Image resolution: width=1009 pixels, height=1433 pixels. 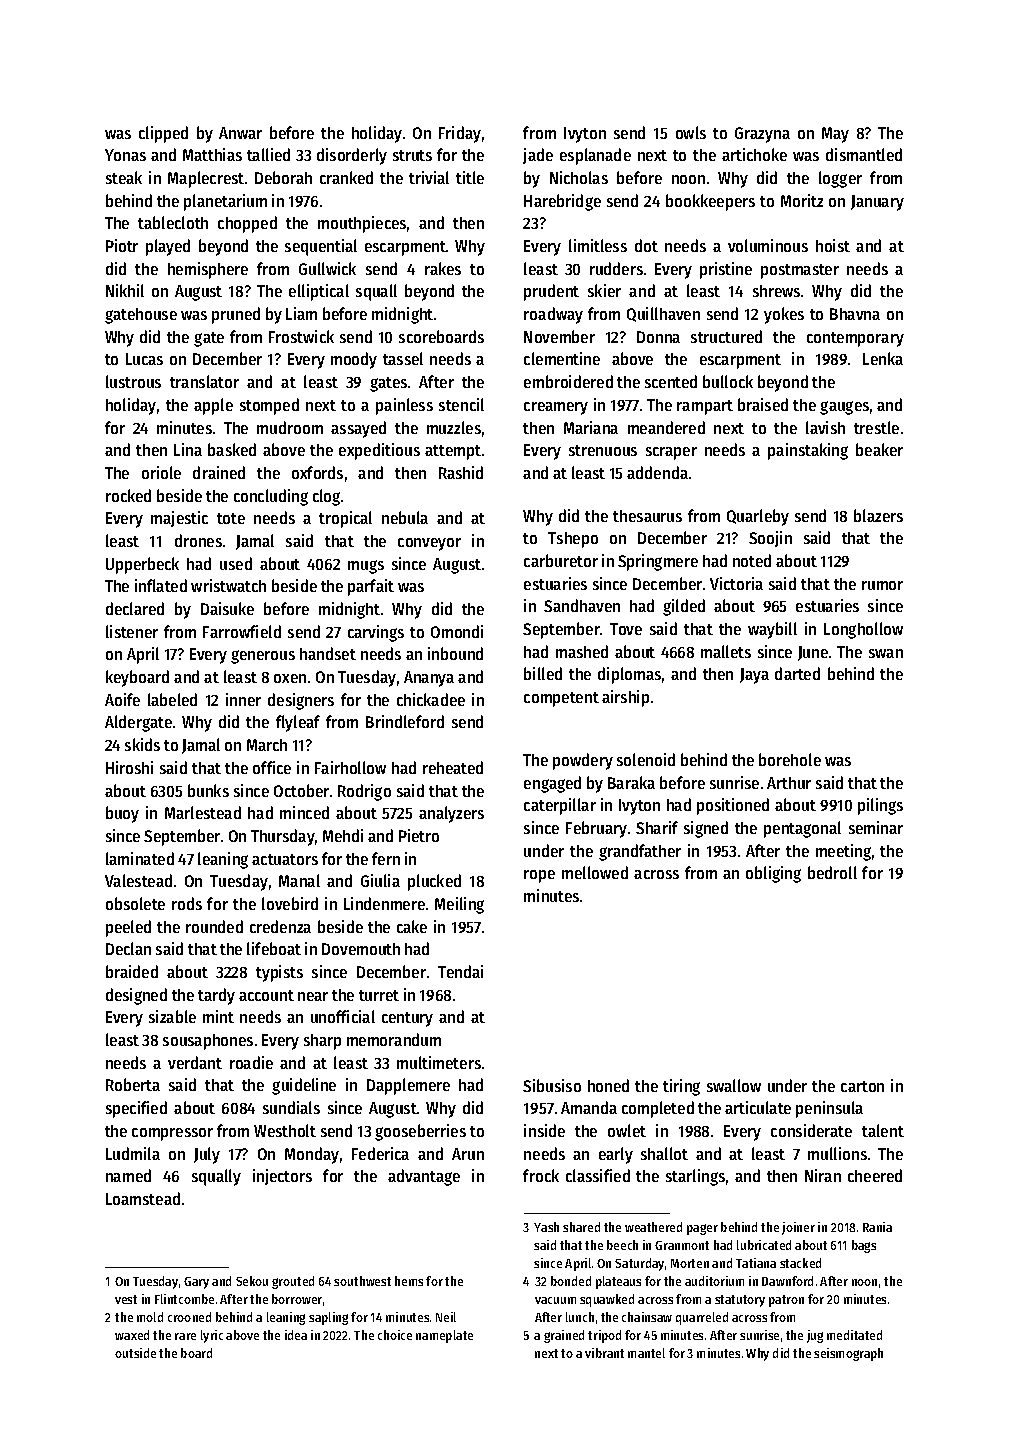 What do you see at coordinates (135, 1353) in the screenshot?
I see `outside` at bounding box center [135, 1353].
